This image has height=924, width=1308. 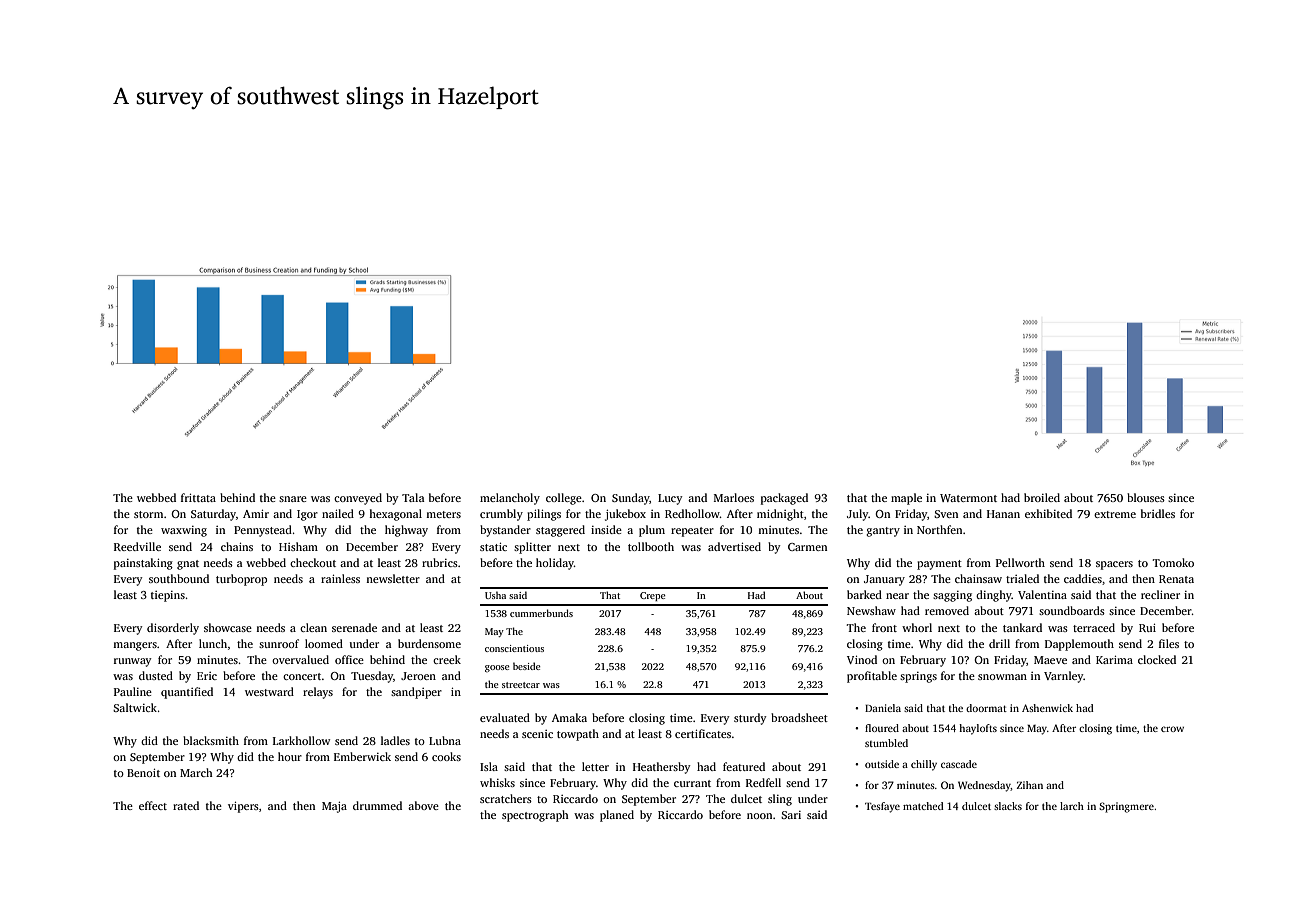 I want to click on cummerbunds, so click(x=541, y=613).
